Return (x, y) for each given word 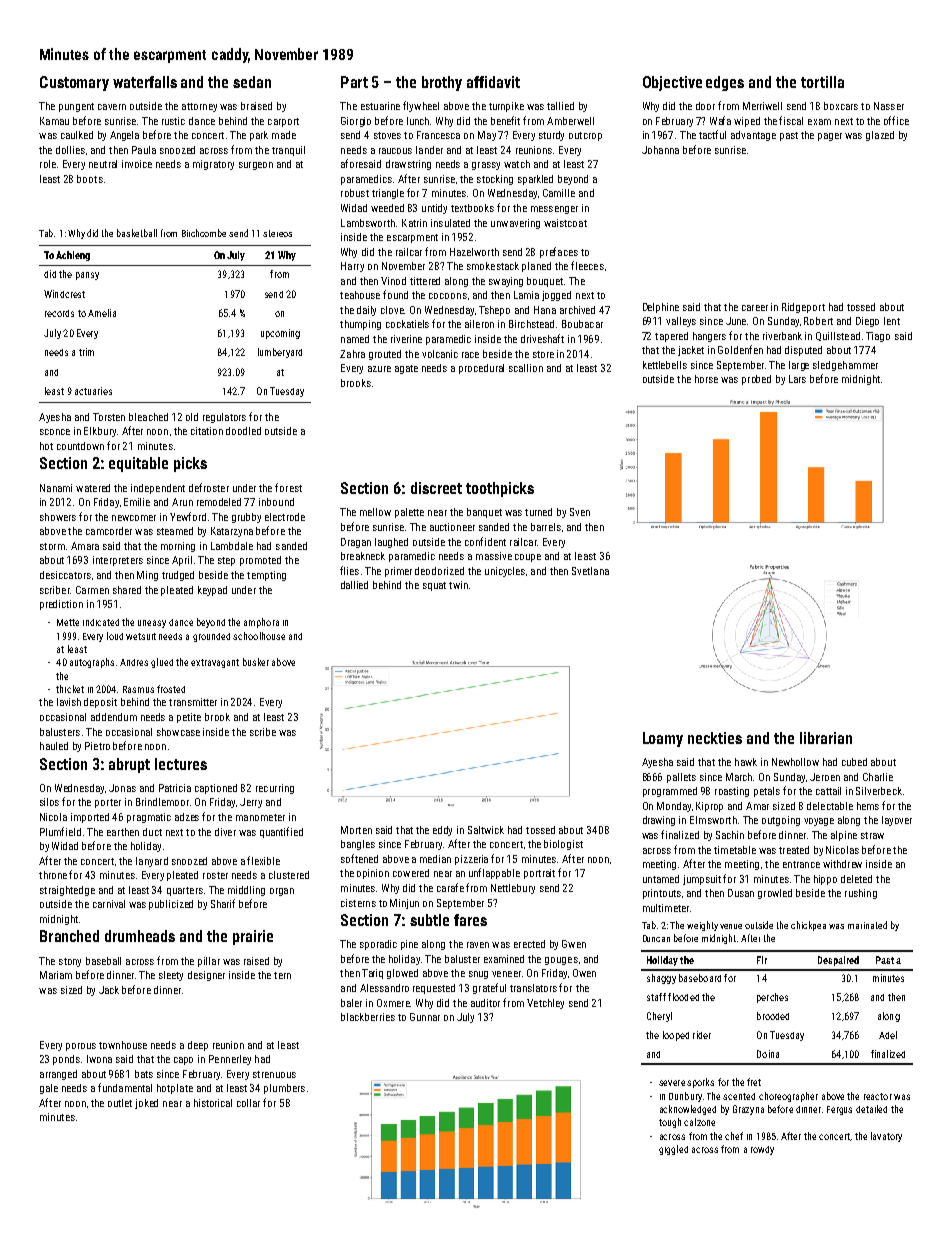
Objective (672, 83)
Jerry (251, 803)
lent (892, 321)
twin (458, 585)
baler (351, 1003)
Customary (74, 83)
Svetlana (590, 571)
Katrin (414, 223)
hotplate (175, 1089)
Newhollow (795, 762)
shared (127, 590)
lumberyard (280, 353)
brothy (442, 83)
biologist (563, 845)
